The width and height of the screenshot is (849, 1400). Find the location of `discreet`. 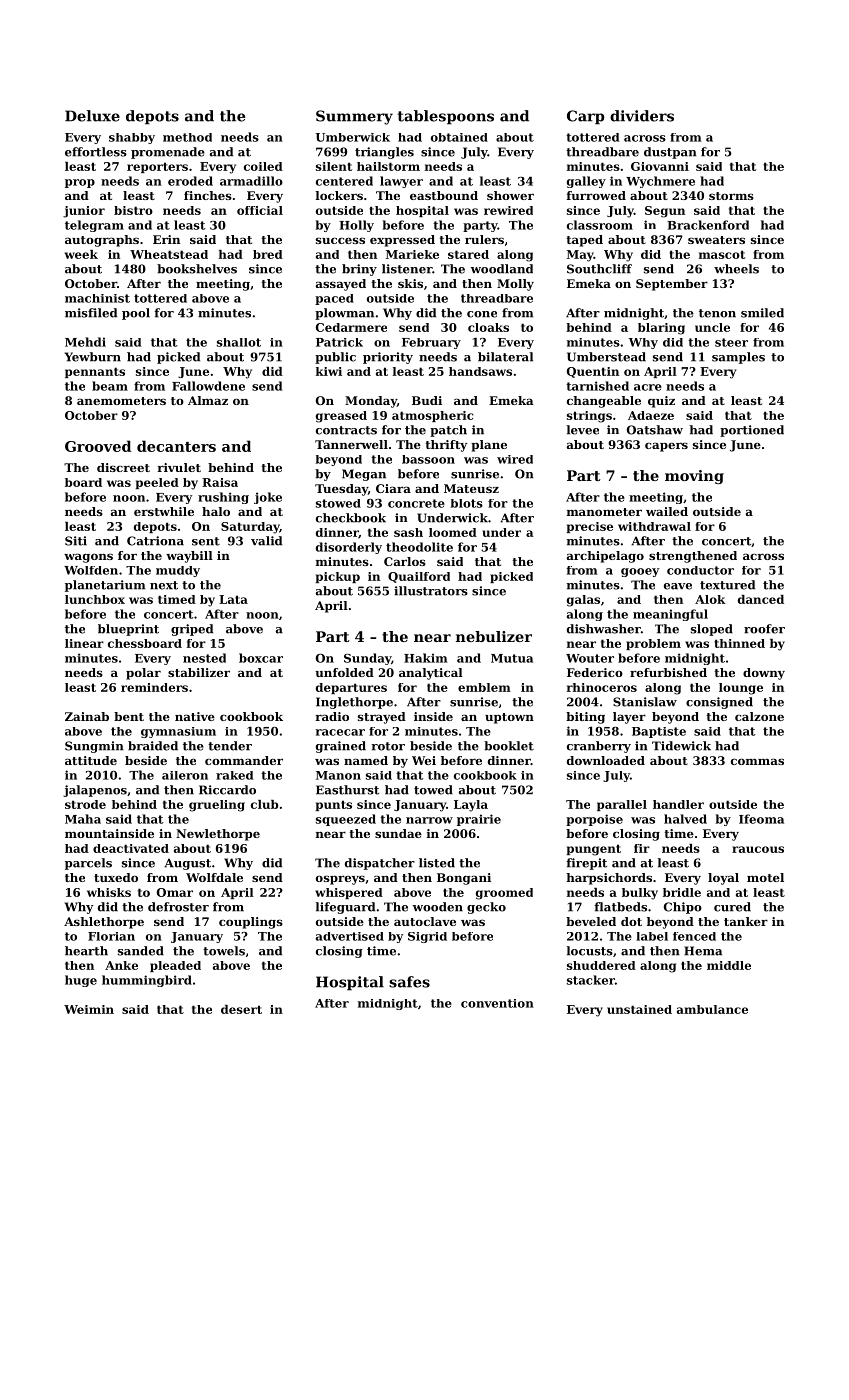

discreet is located at coordinates (123, 467).
